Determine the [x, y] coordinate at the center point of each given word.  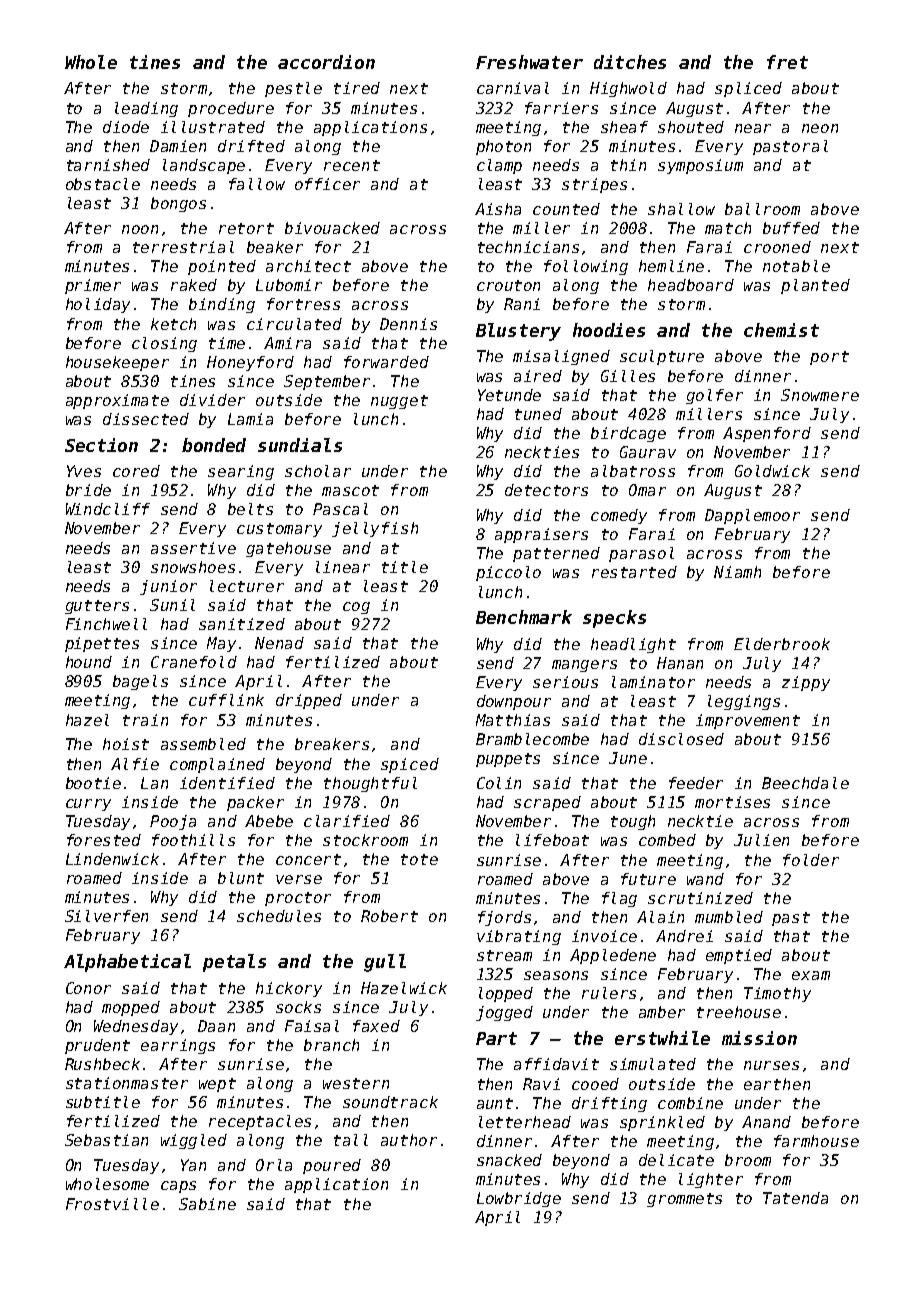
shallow [681, 209]
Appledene [613, 956]
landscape [204, 166]
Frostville [112, 1204]
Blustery [518, 332]
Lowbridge [519, 1199]
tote [419, 859]
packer [255, 803]
